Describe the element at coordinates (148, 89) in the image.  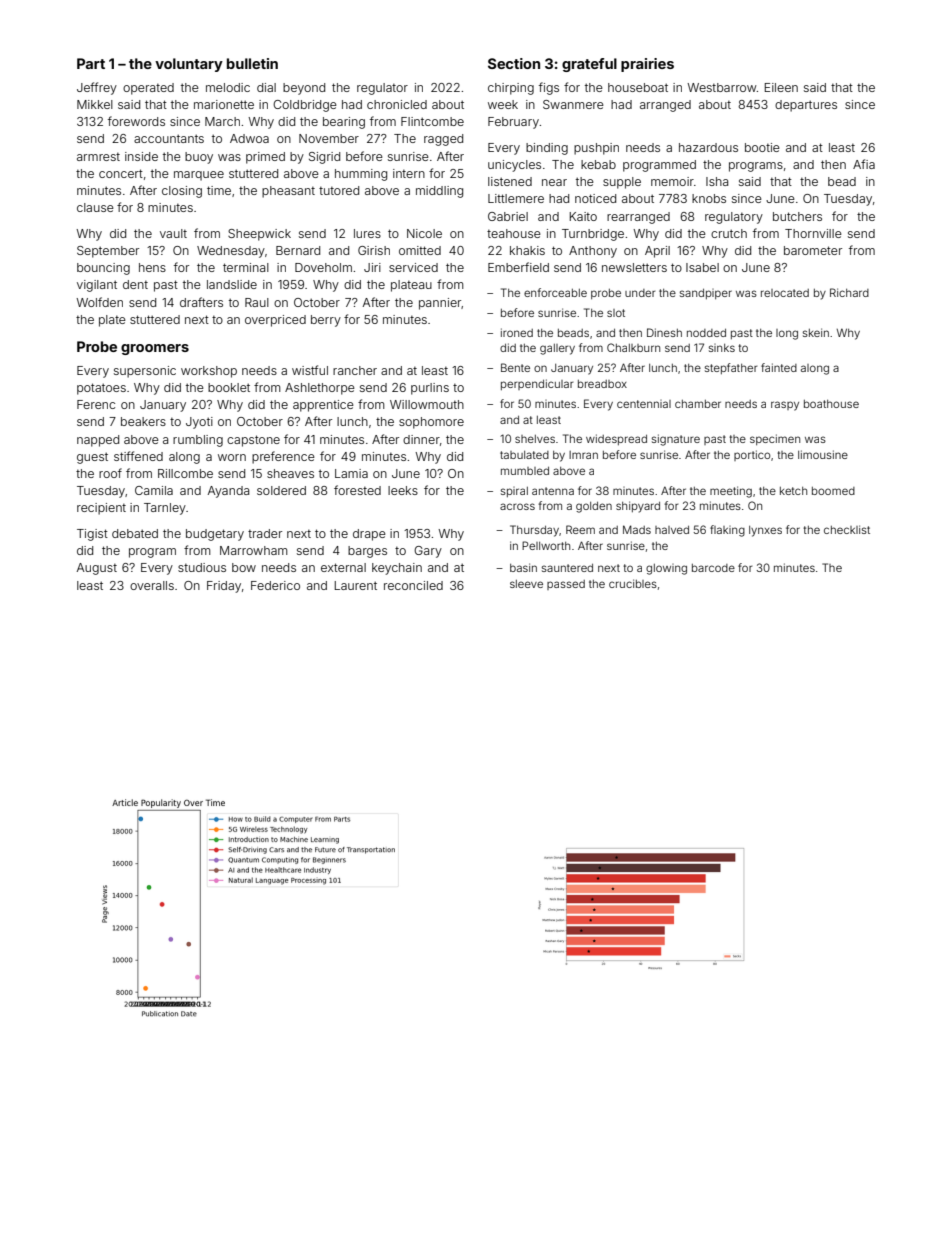
I see `operated` at that location.
